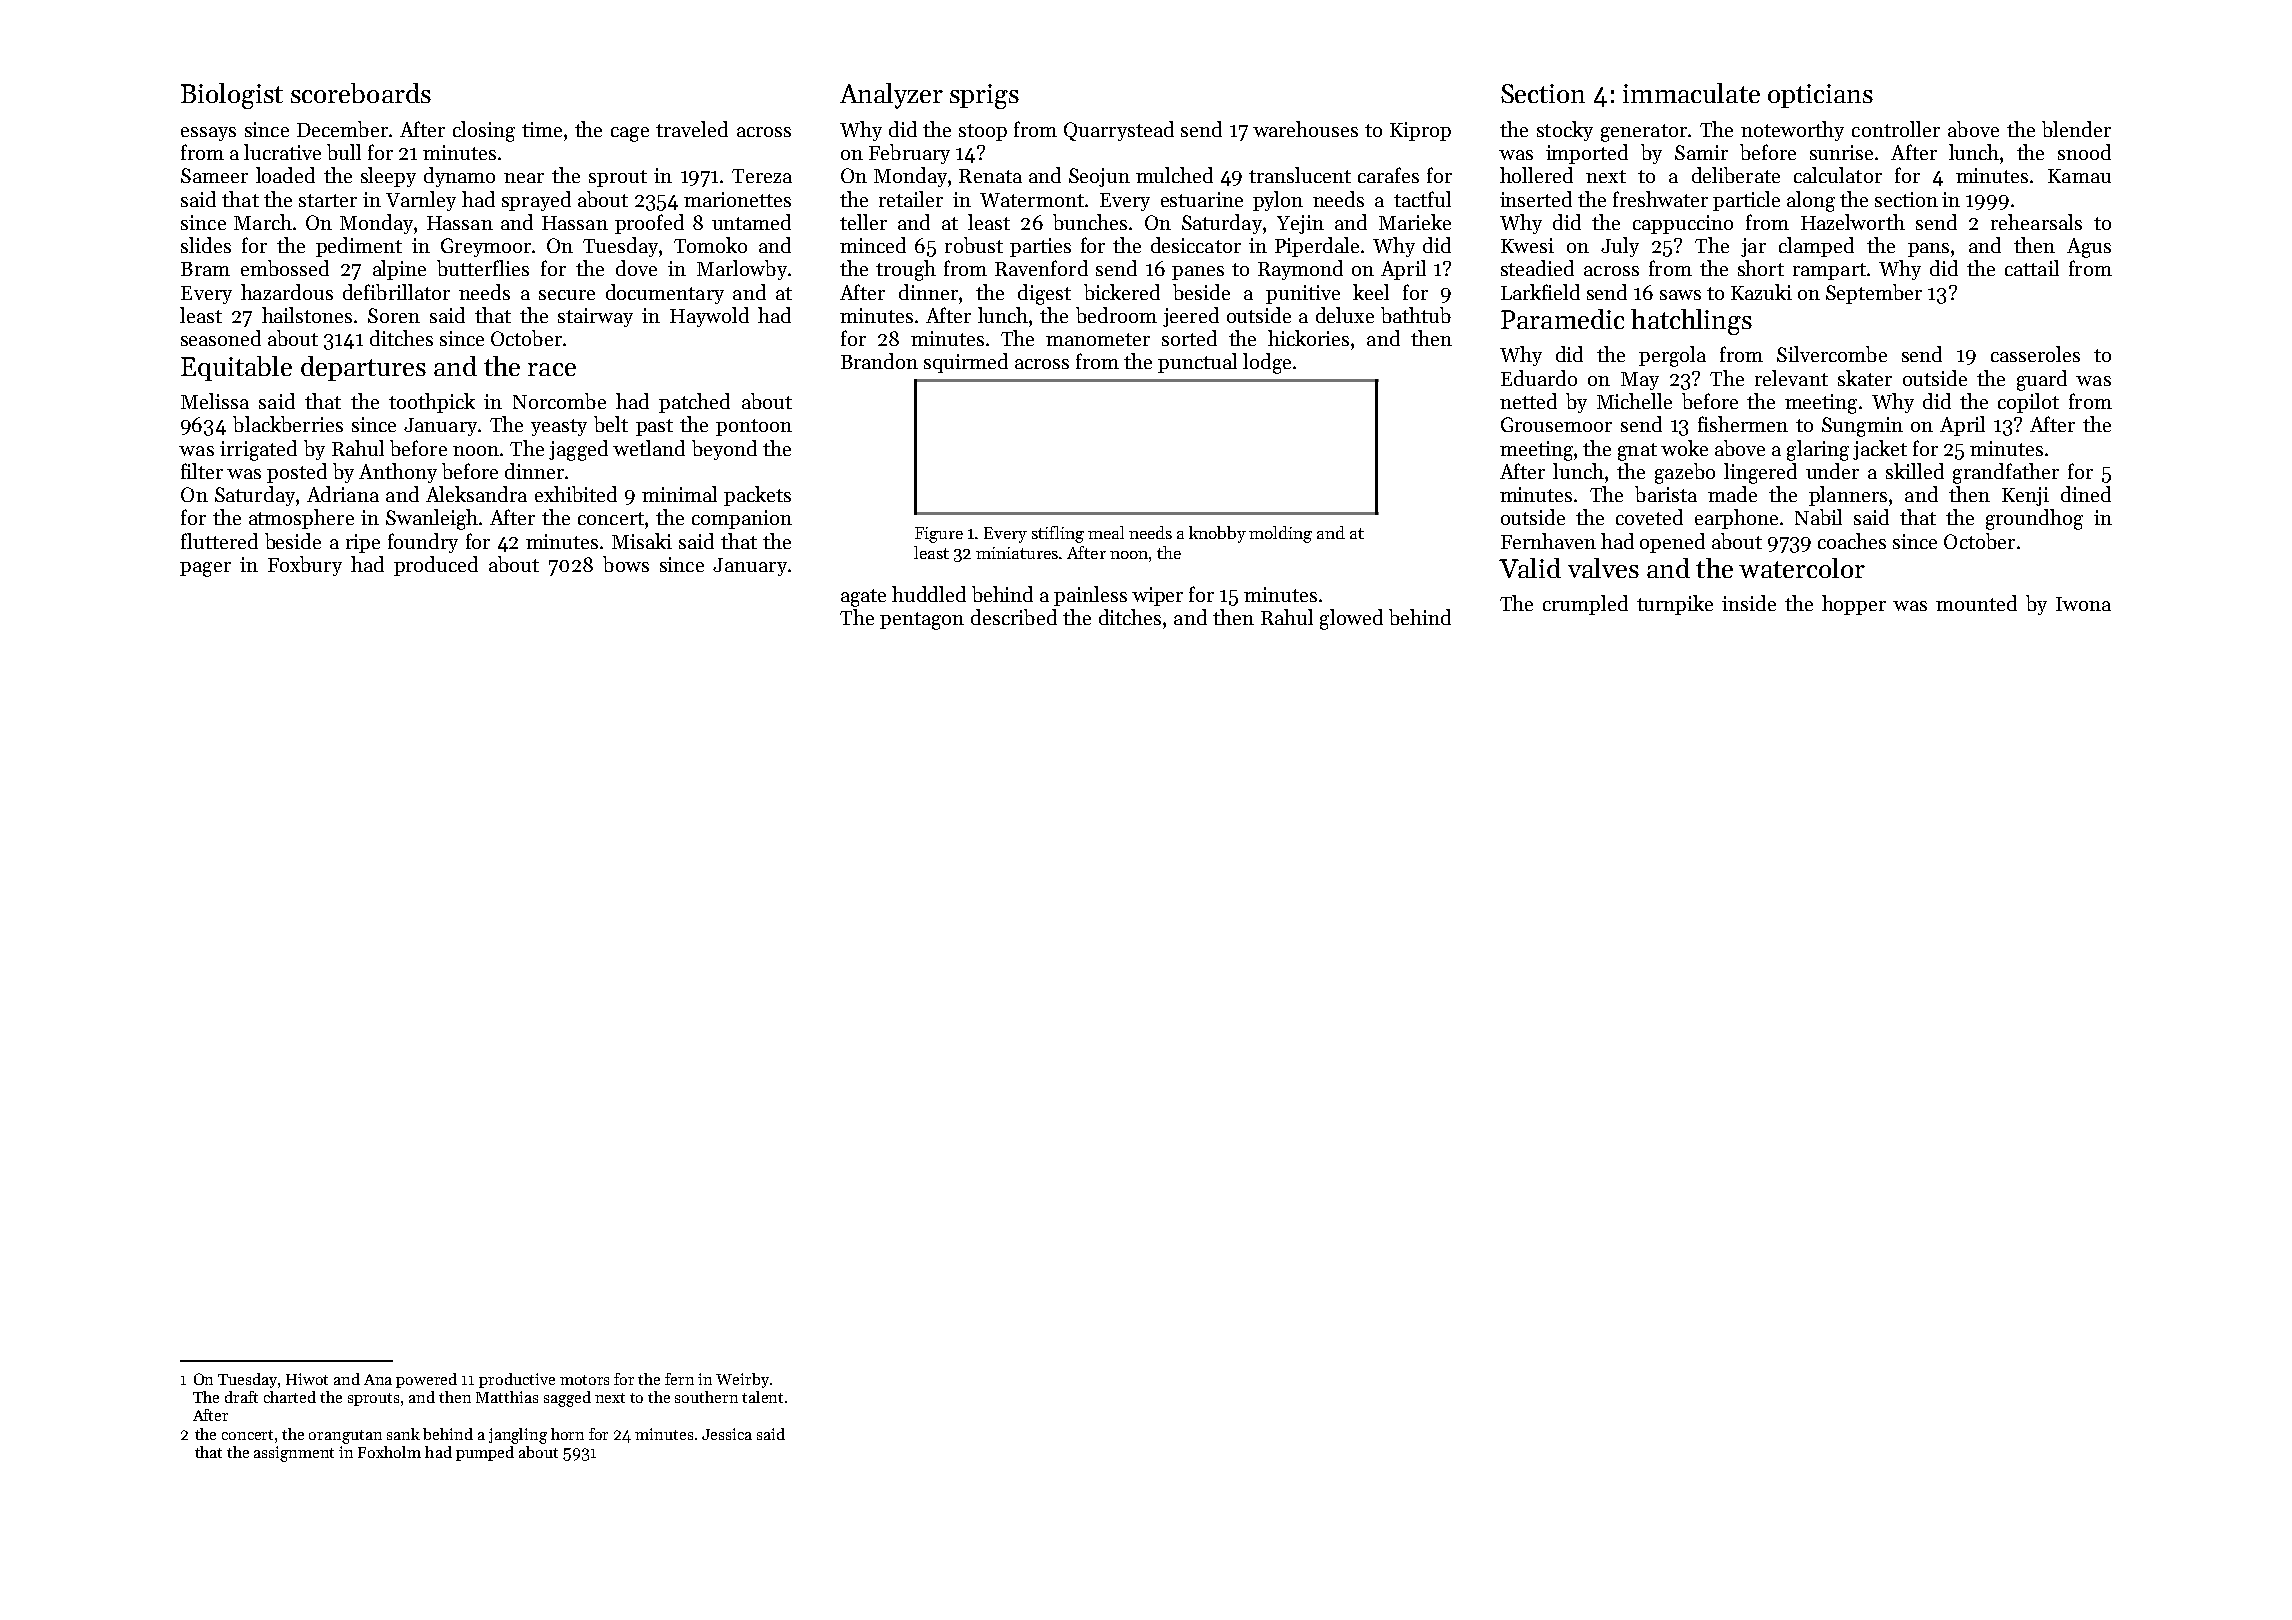 Image resolution: width=2292 pixels, height=1620 pixels. Describe the element at coordinates (342, 129) in the screenshot. I see `December` at that location.
